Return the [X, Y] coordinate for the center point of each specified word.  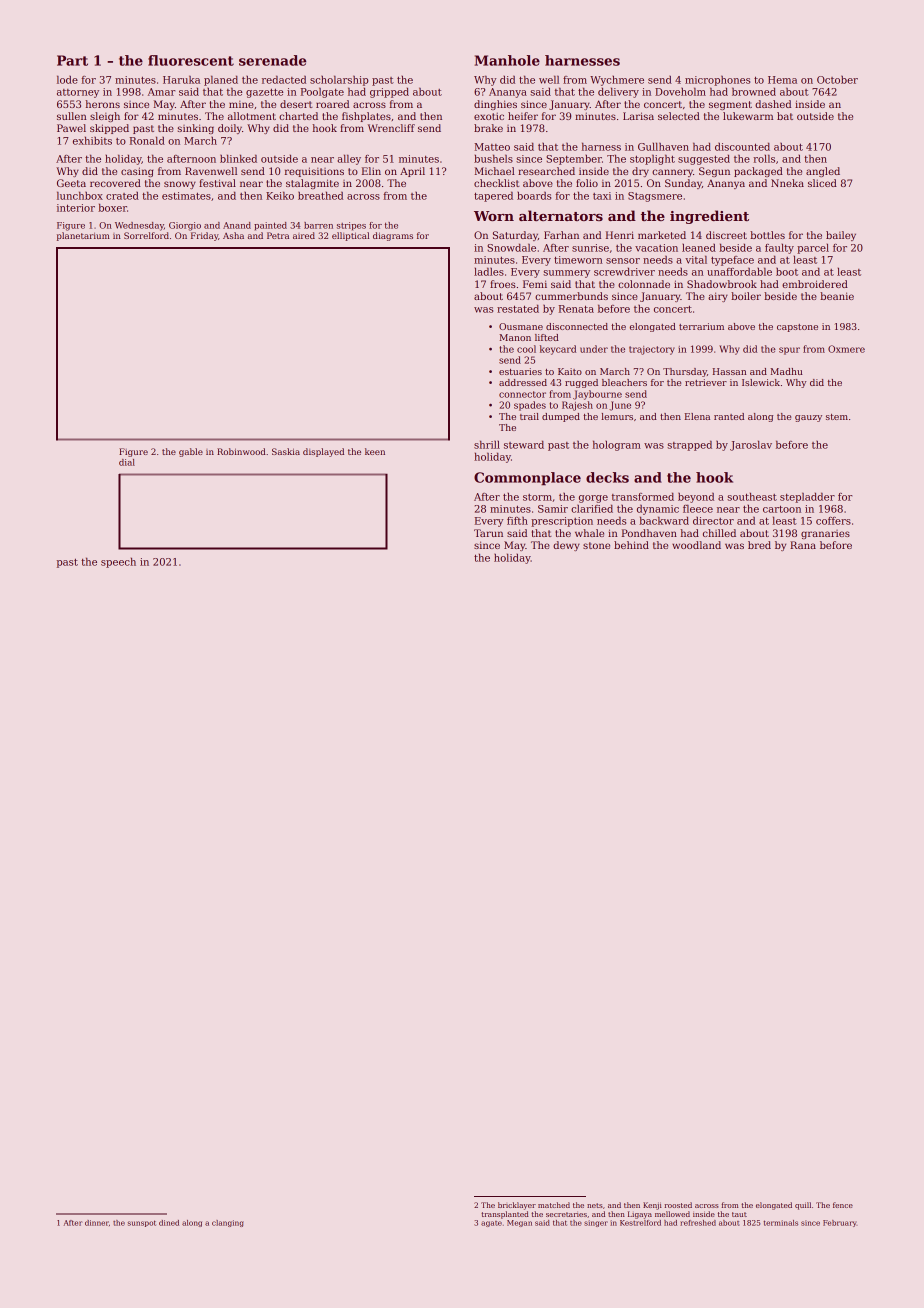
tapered [493, 196]
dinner [97, 1223]
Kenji [652, 1206]
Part [72, 60]
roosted [678, 1205]
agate [491, 1224]
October [837, 80]
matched [554, 1205]
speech [118, 563]
